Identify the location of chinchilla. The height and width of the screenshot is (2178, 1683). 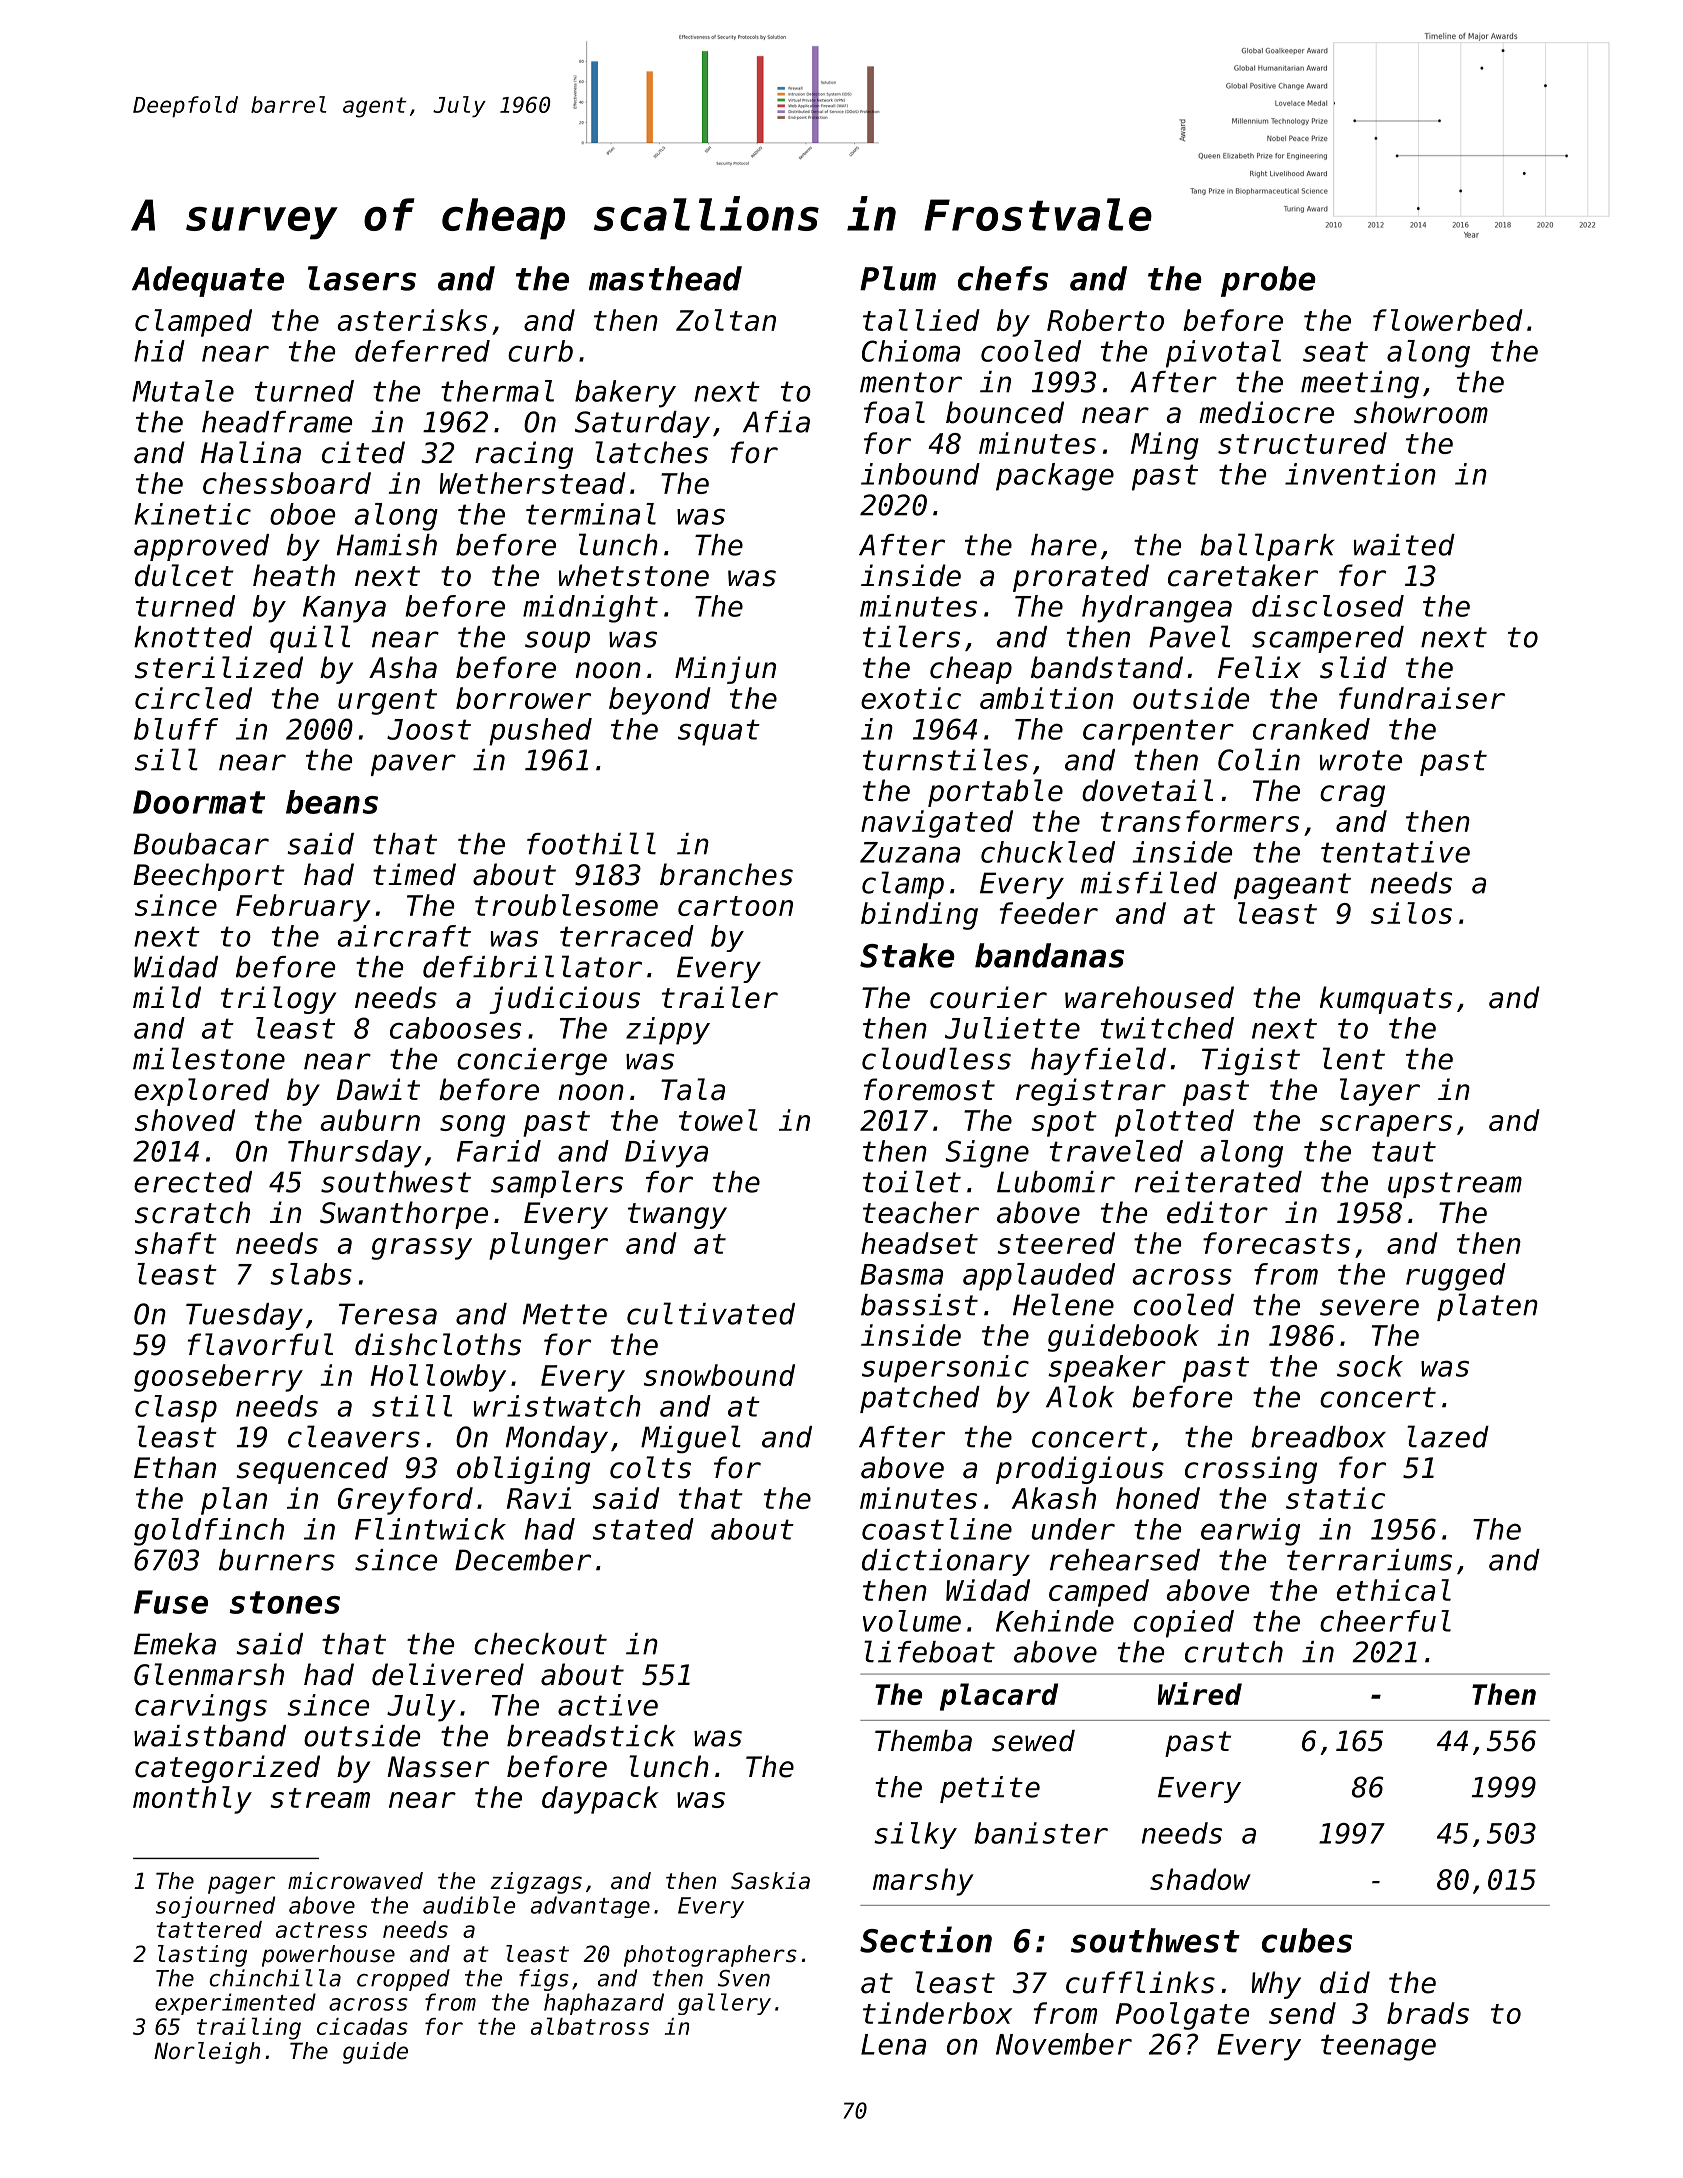
(275, 1978).
